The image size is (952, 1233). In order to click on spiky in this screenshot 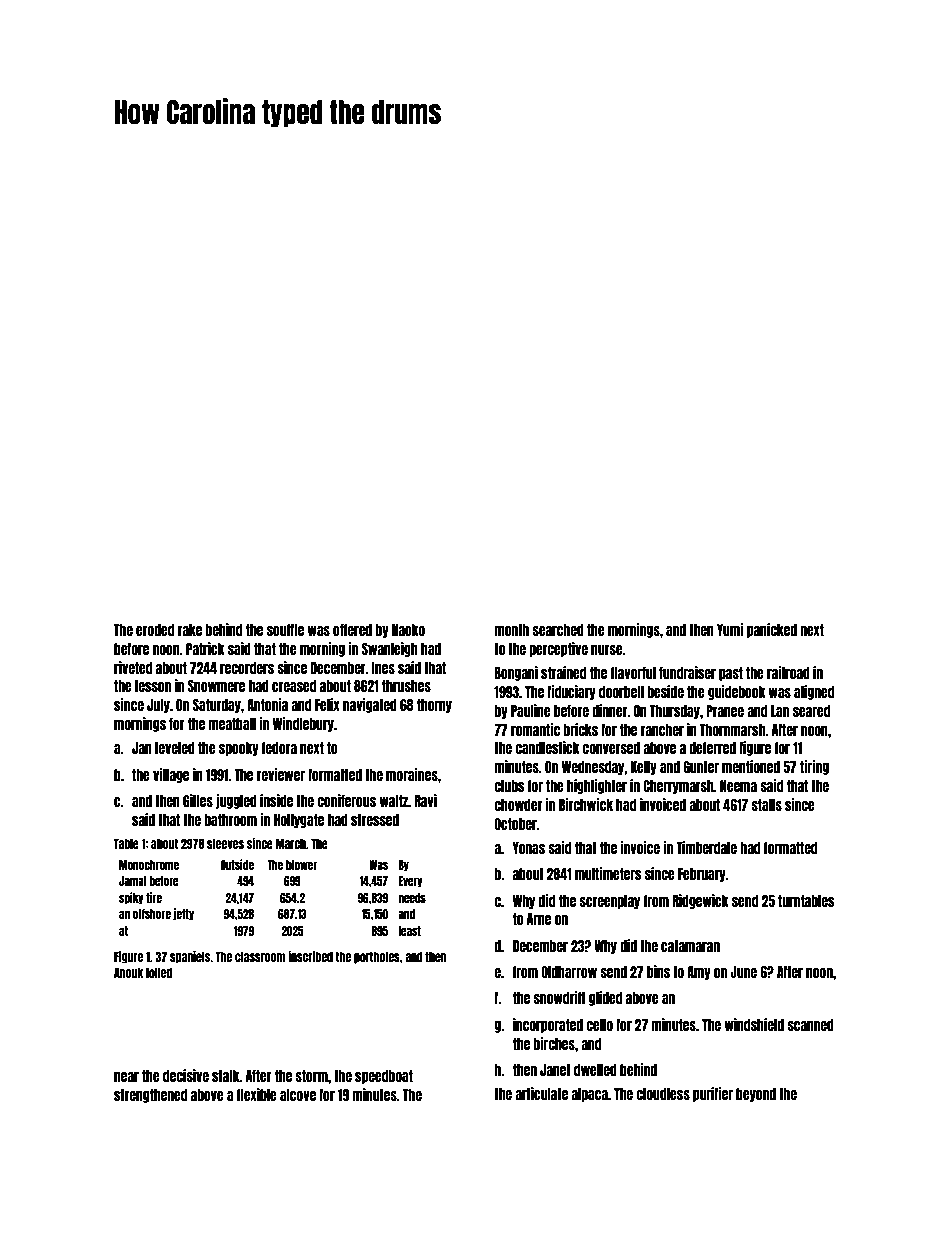, I will do `click(131, 898)`.
